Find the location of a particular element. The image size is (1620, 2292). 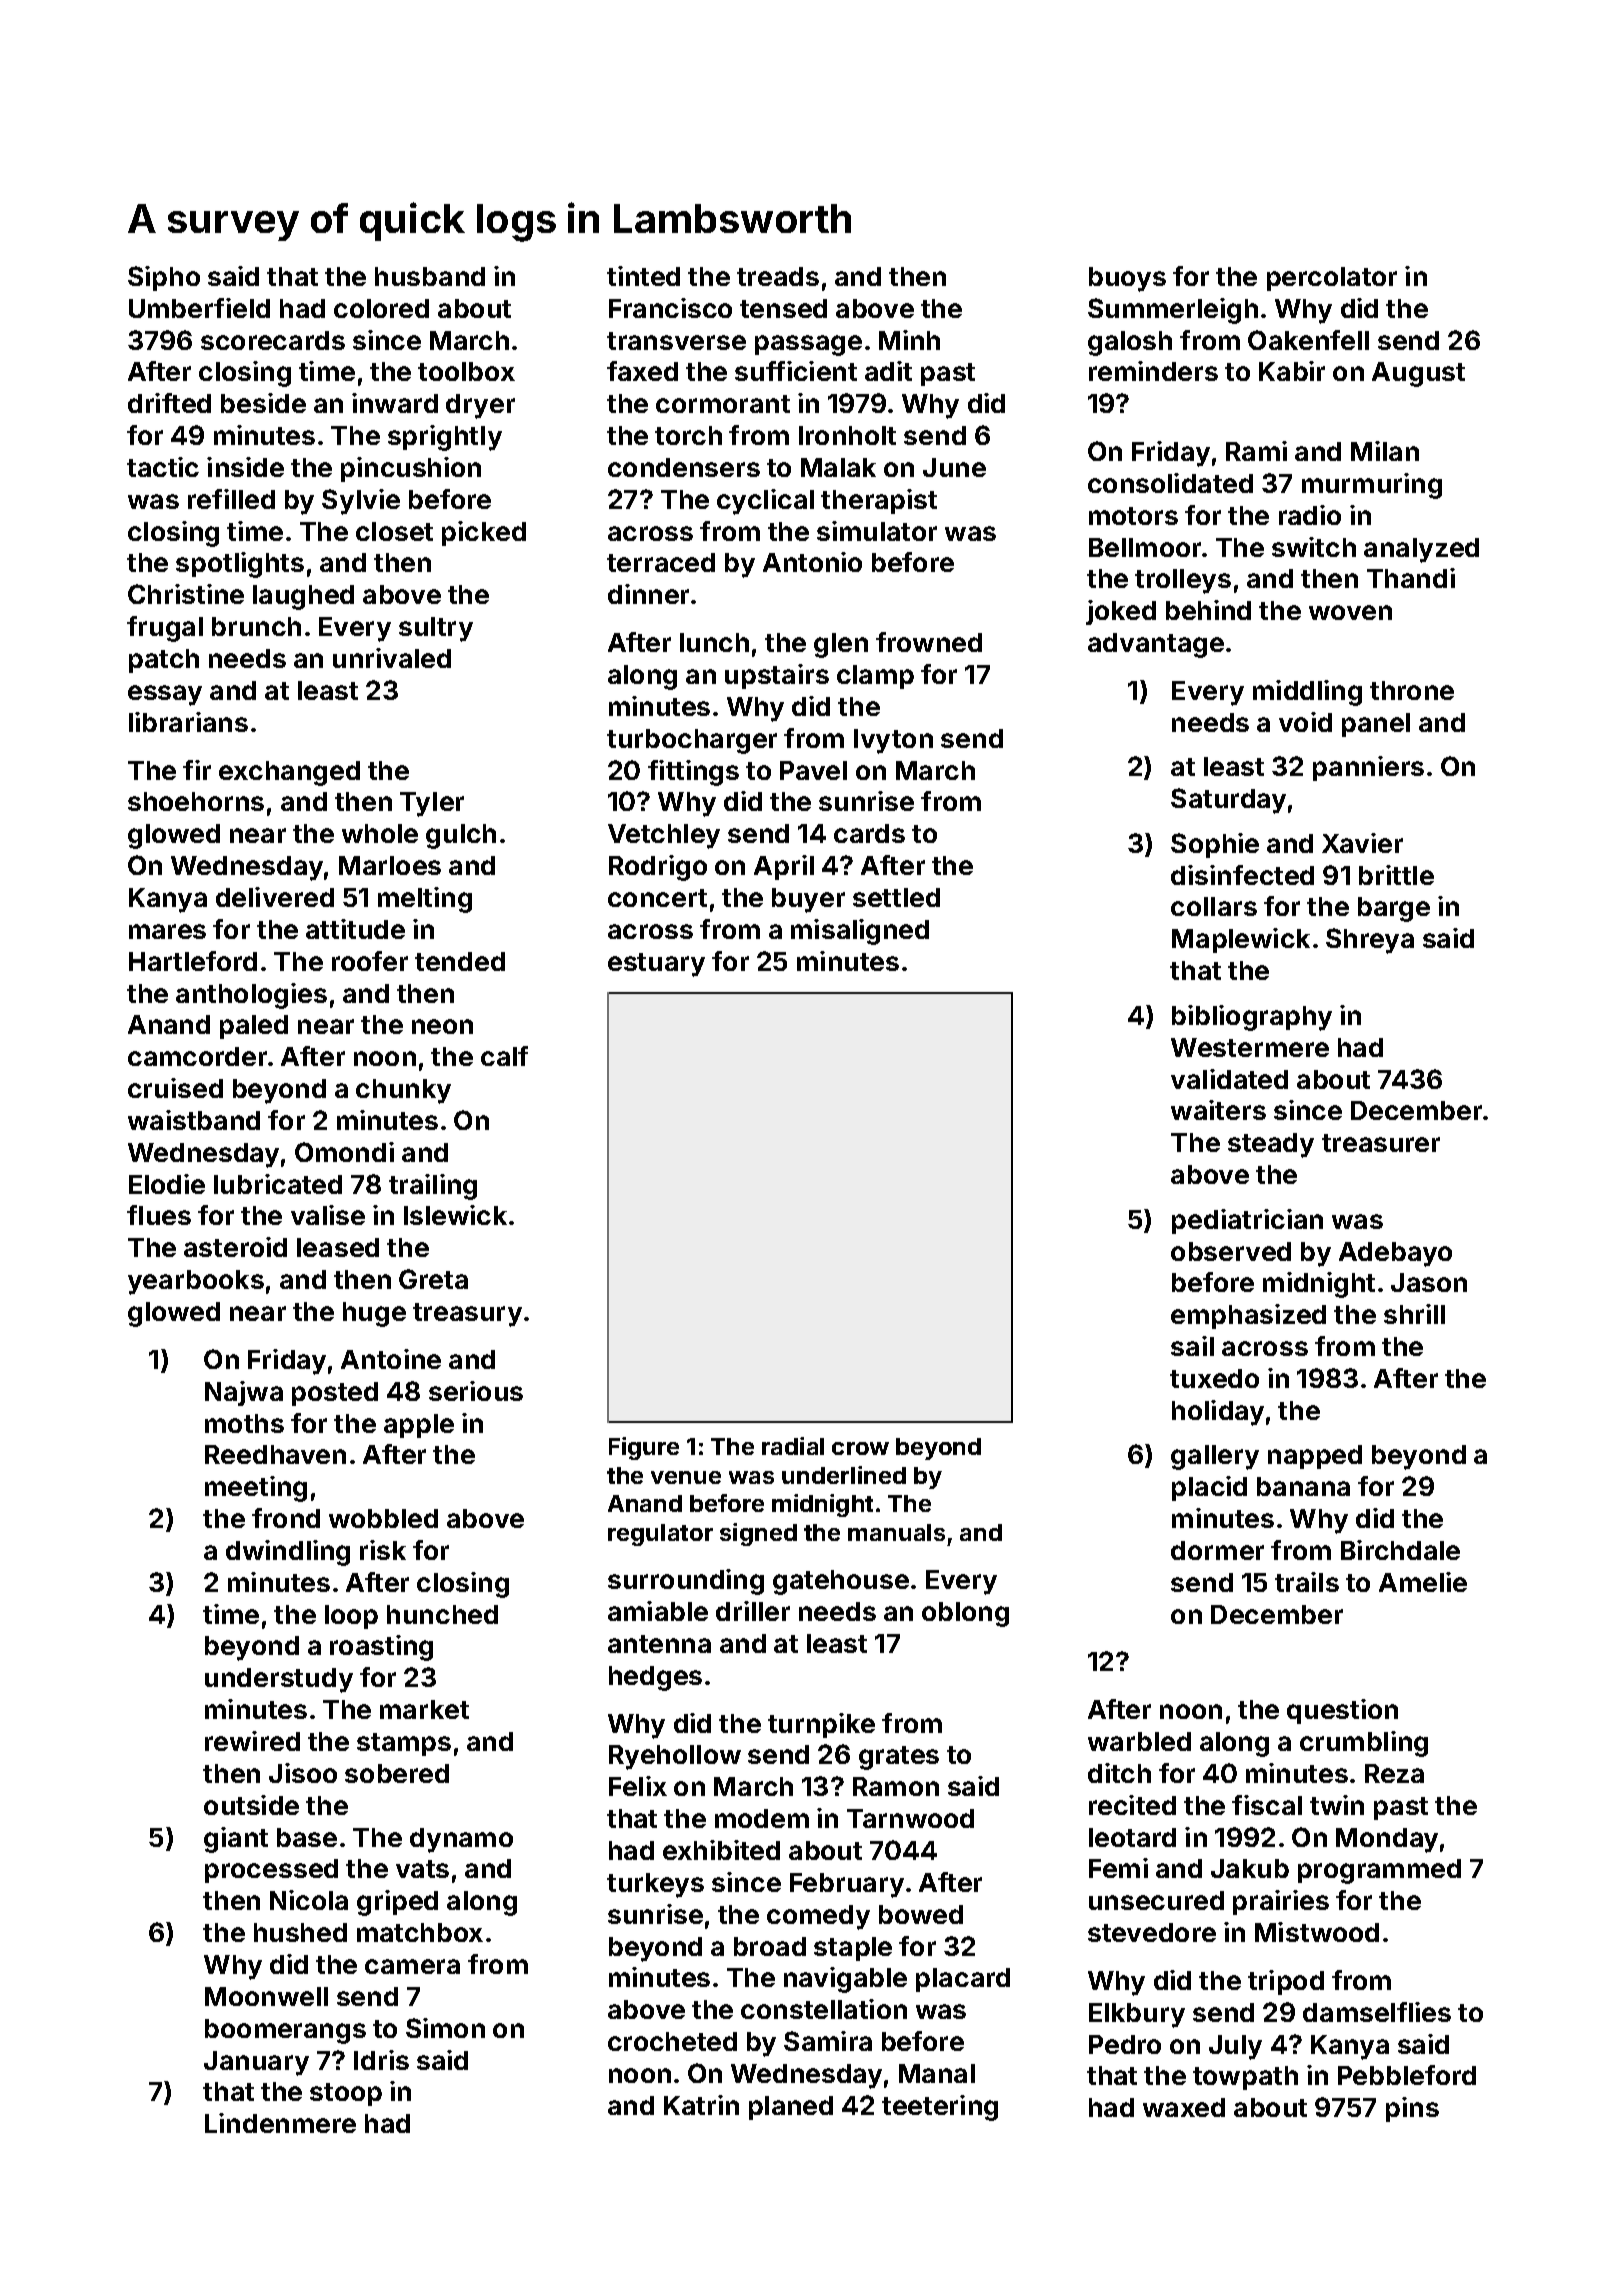

percolator is located at coordinates (1332, 279).
